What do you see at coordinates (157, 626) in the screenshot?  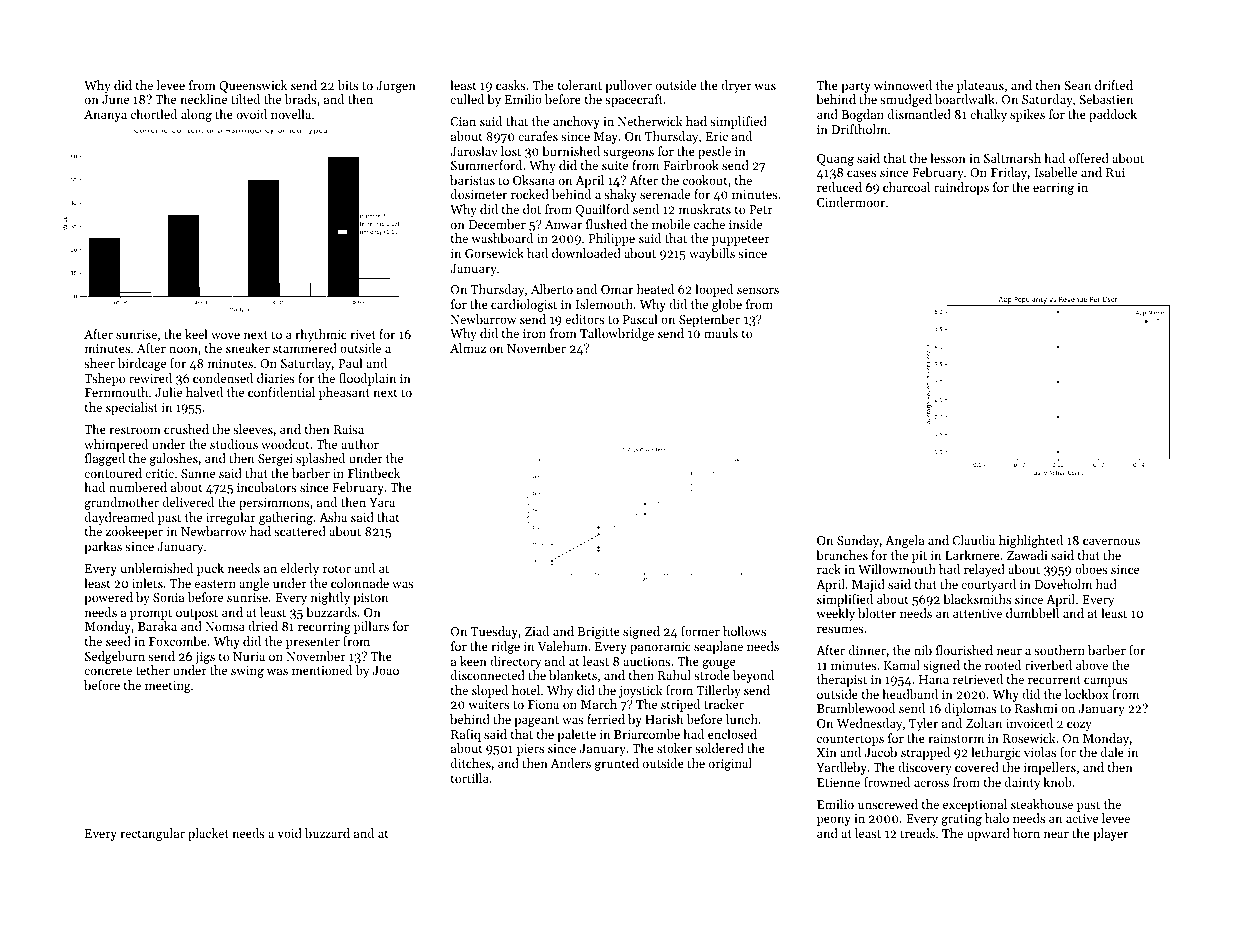 I see `Baraka` at bounding box center [157, 626].
